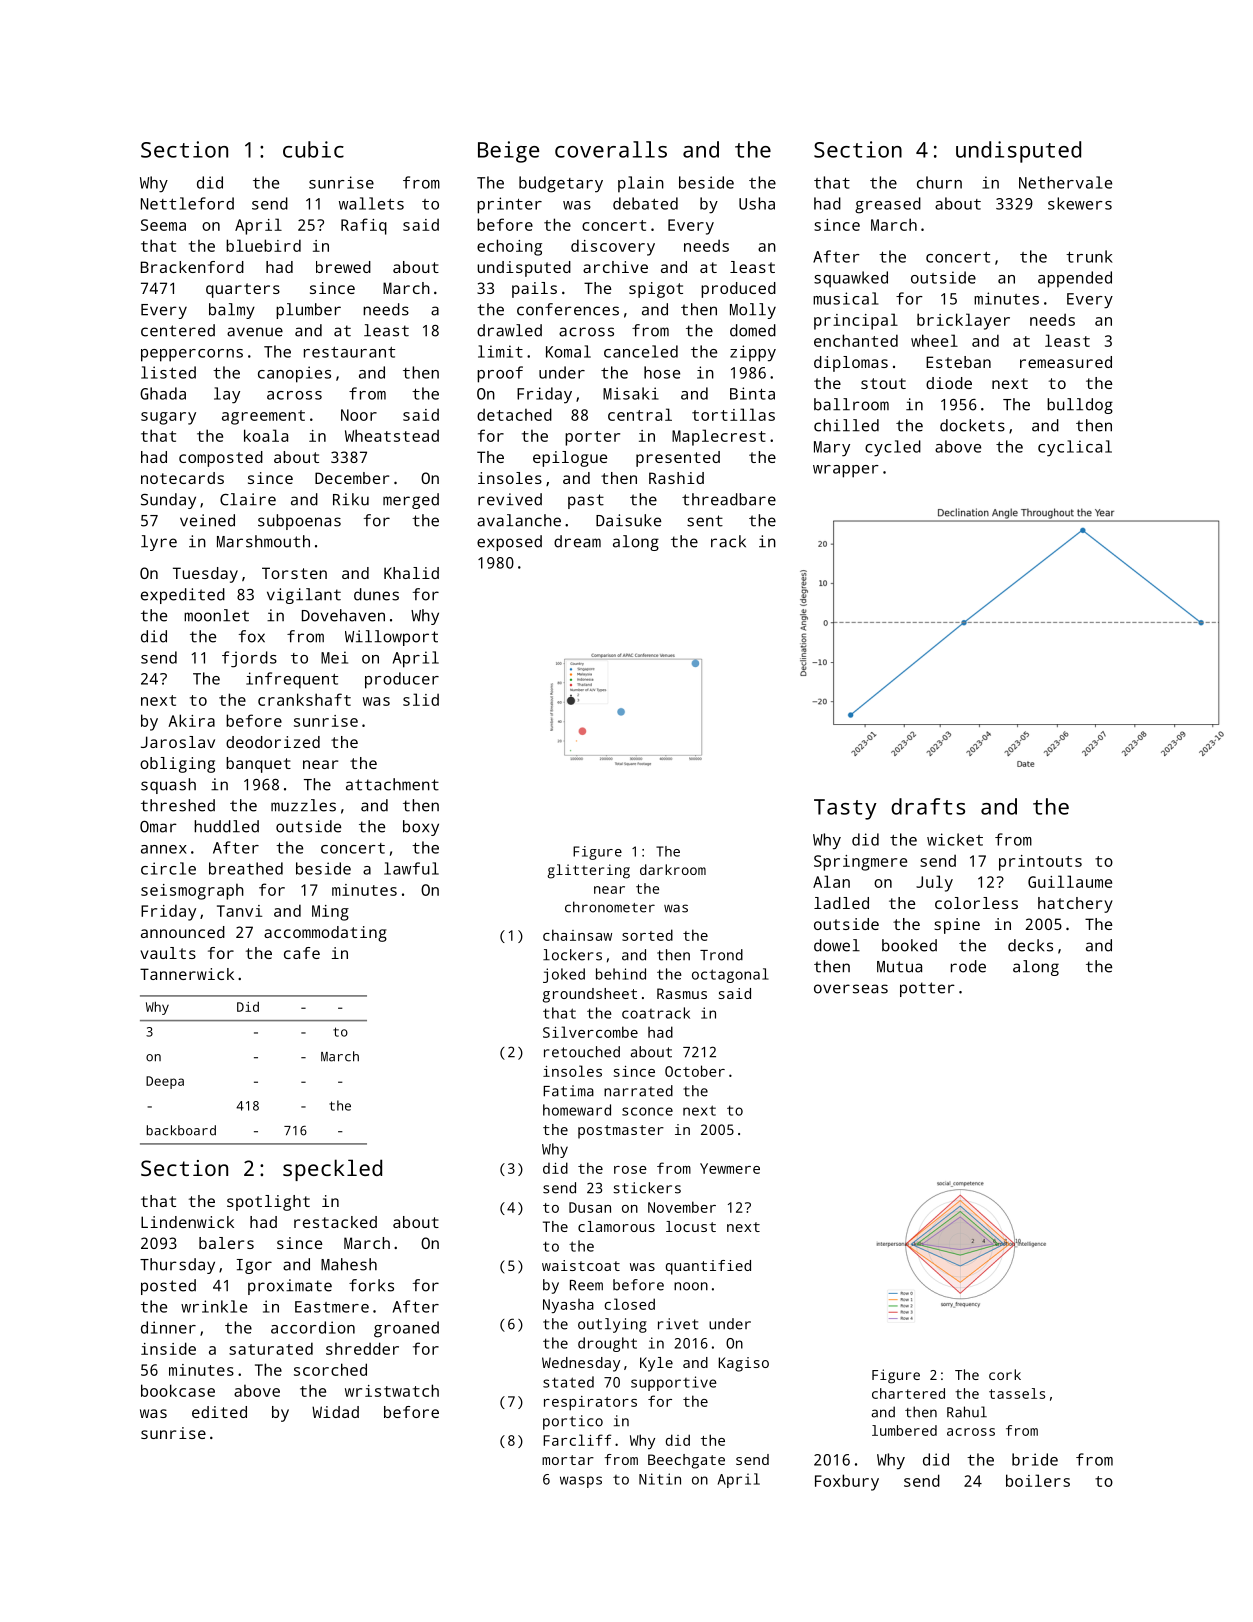 This screenshot has width=1253, height=1622. I want to click on drought, so click(607, 1344).
